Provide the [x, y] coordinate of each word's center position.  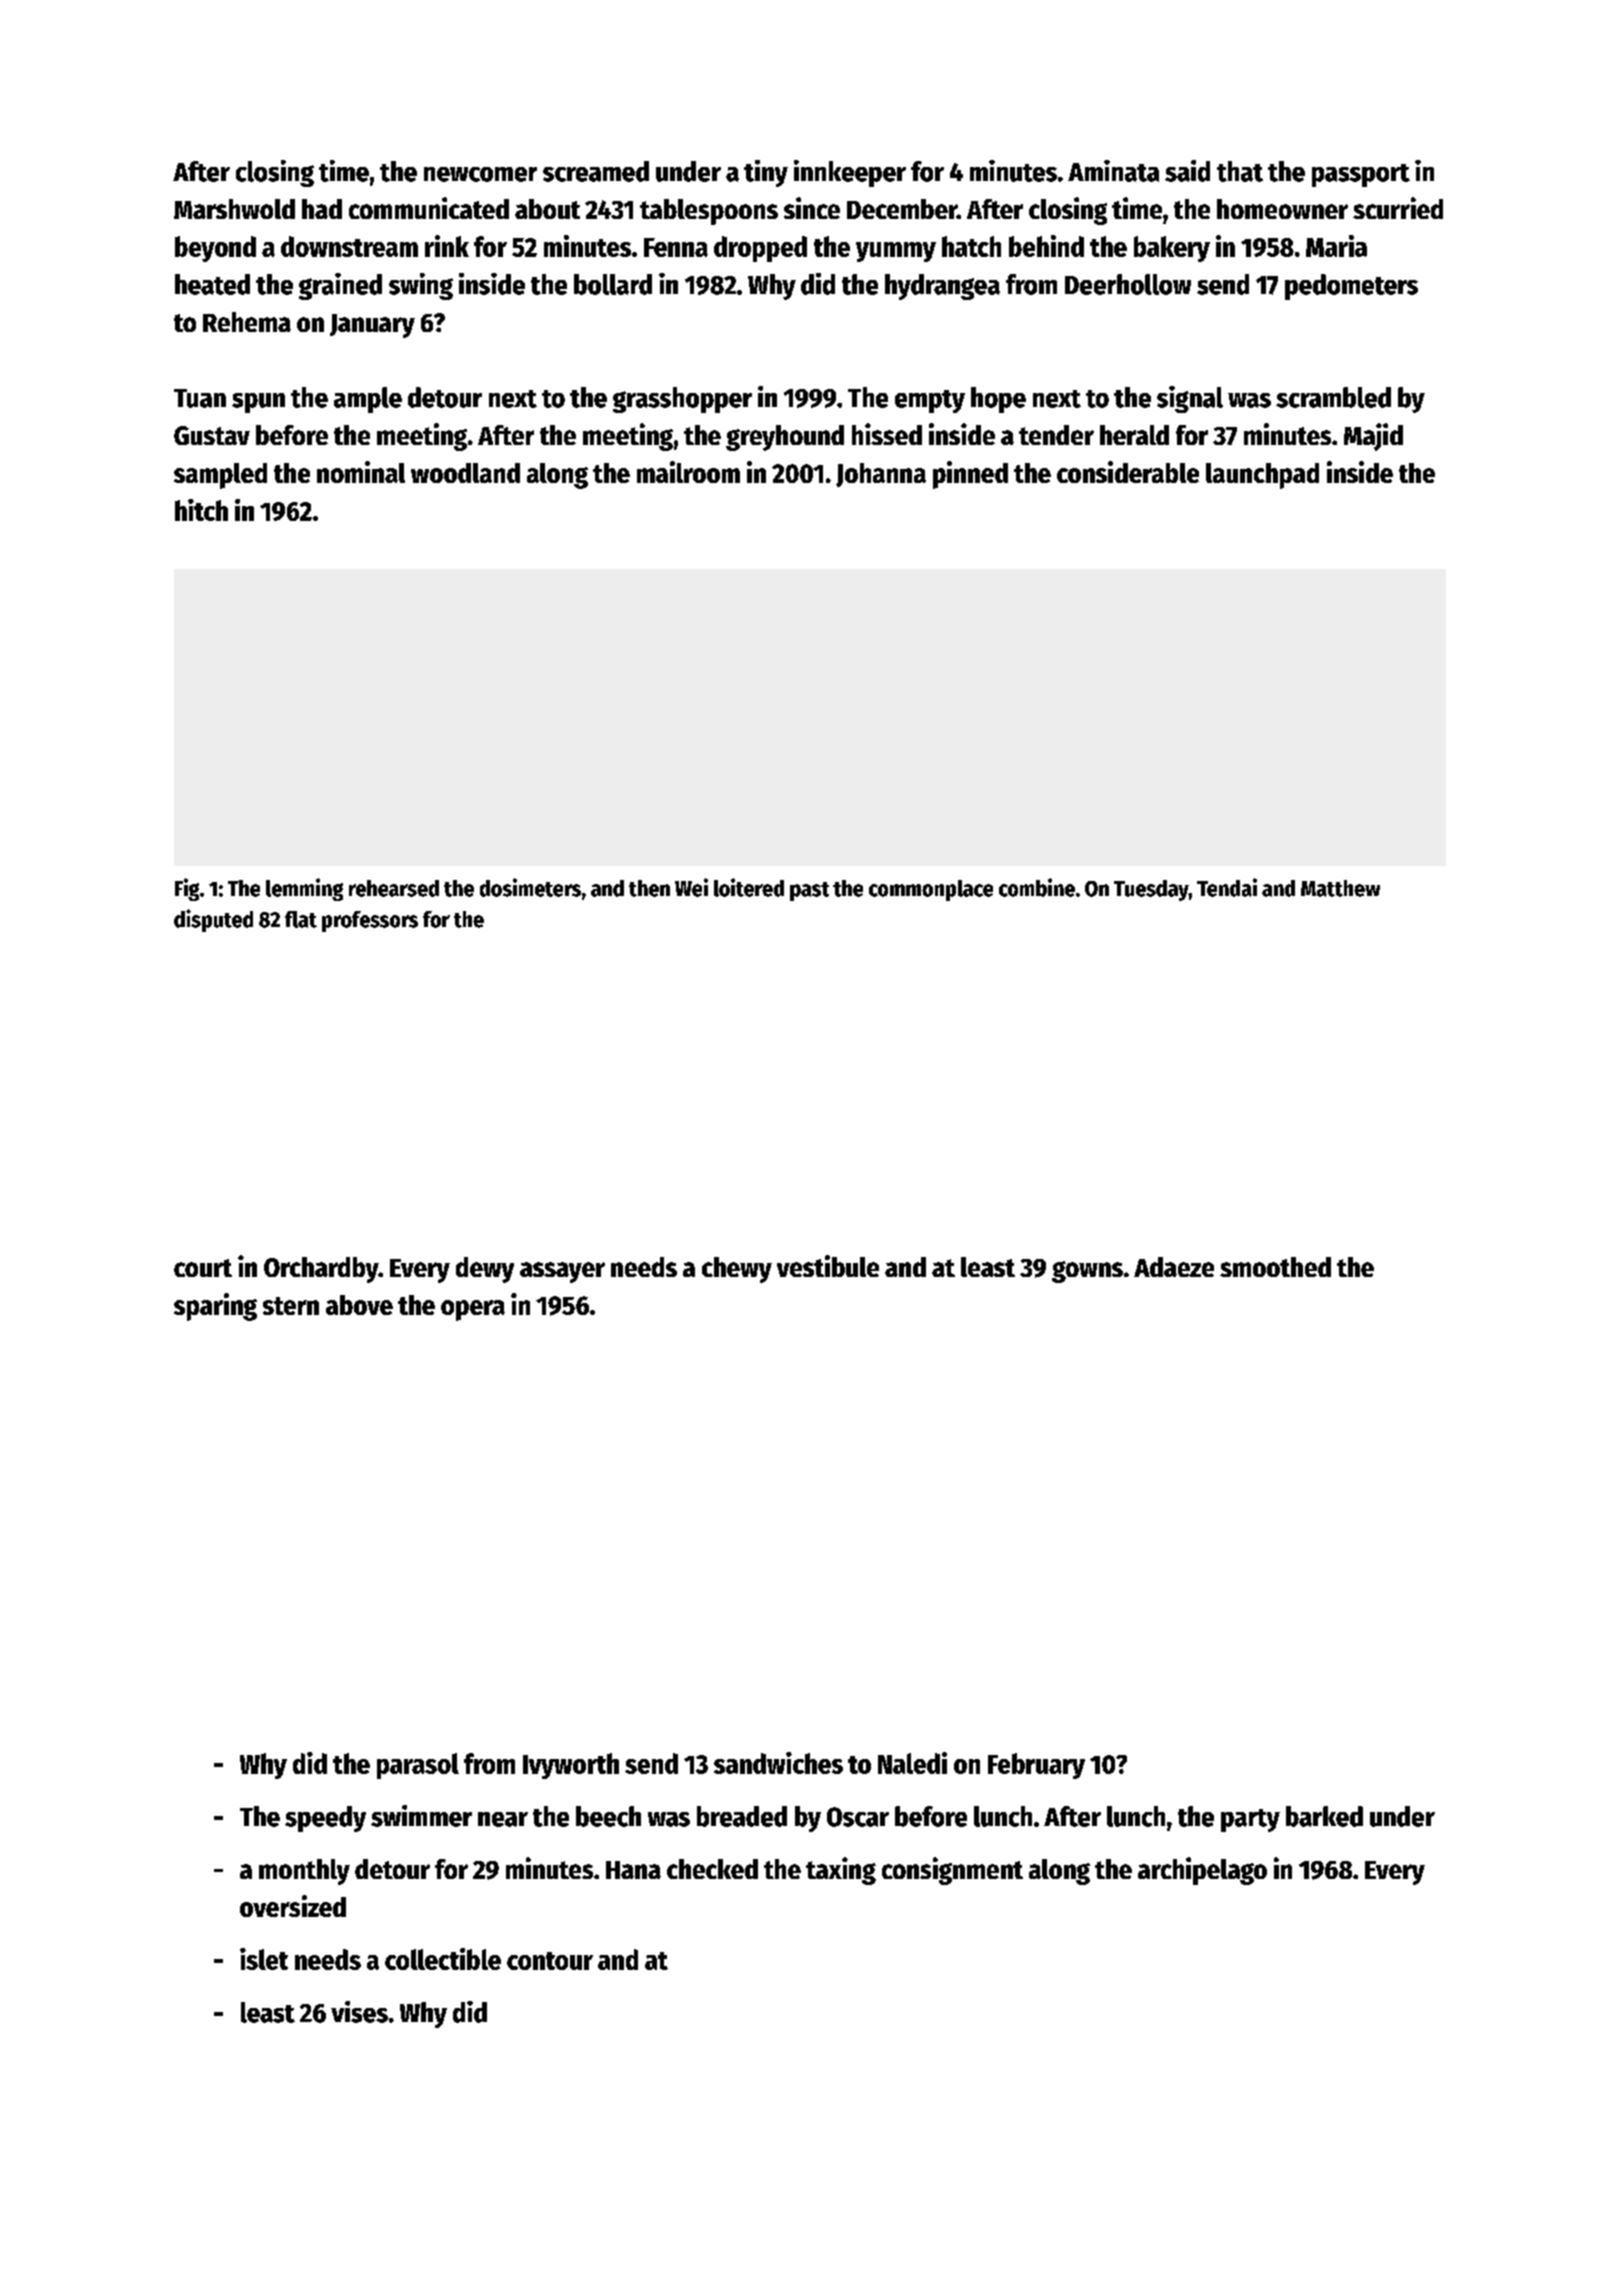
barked [1324, 1816]
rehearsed [394, 888]
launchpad [1262, 476]
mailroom [688, 472]
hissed [887, 434]
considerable [1128, 472]
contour [550, 1961]
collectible [443, 1959]
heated [212, 284]
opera [473, 1310]
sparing [215, 1307]
